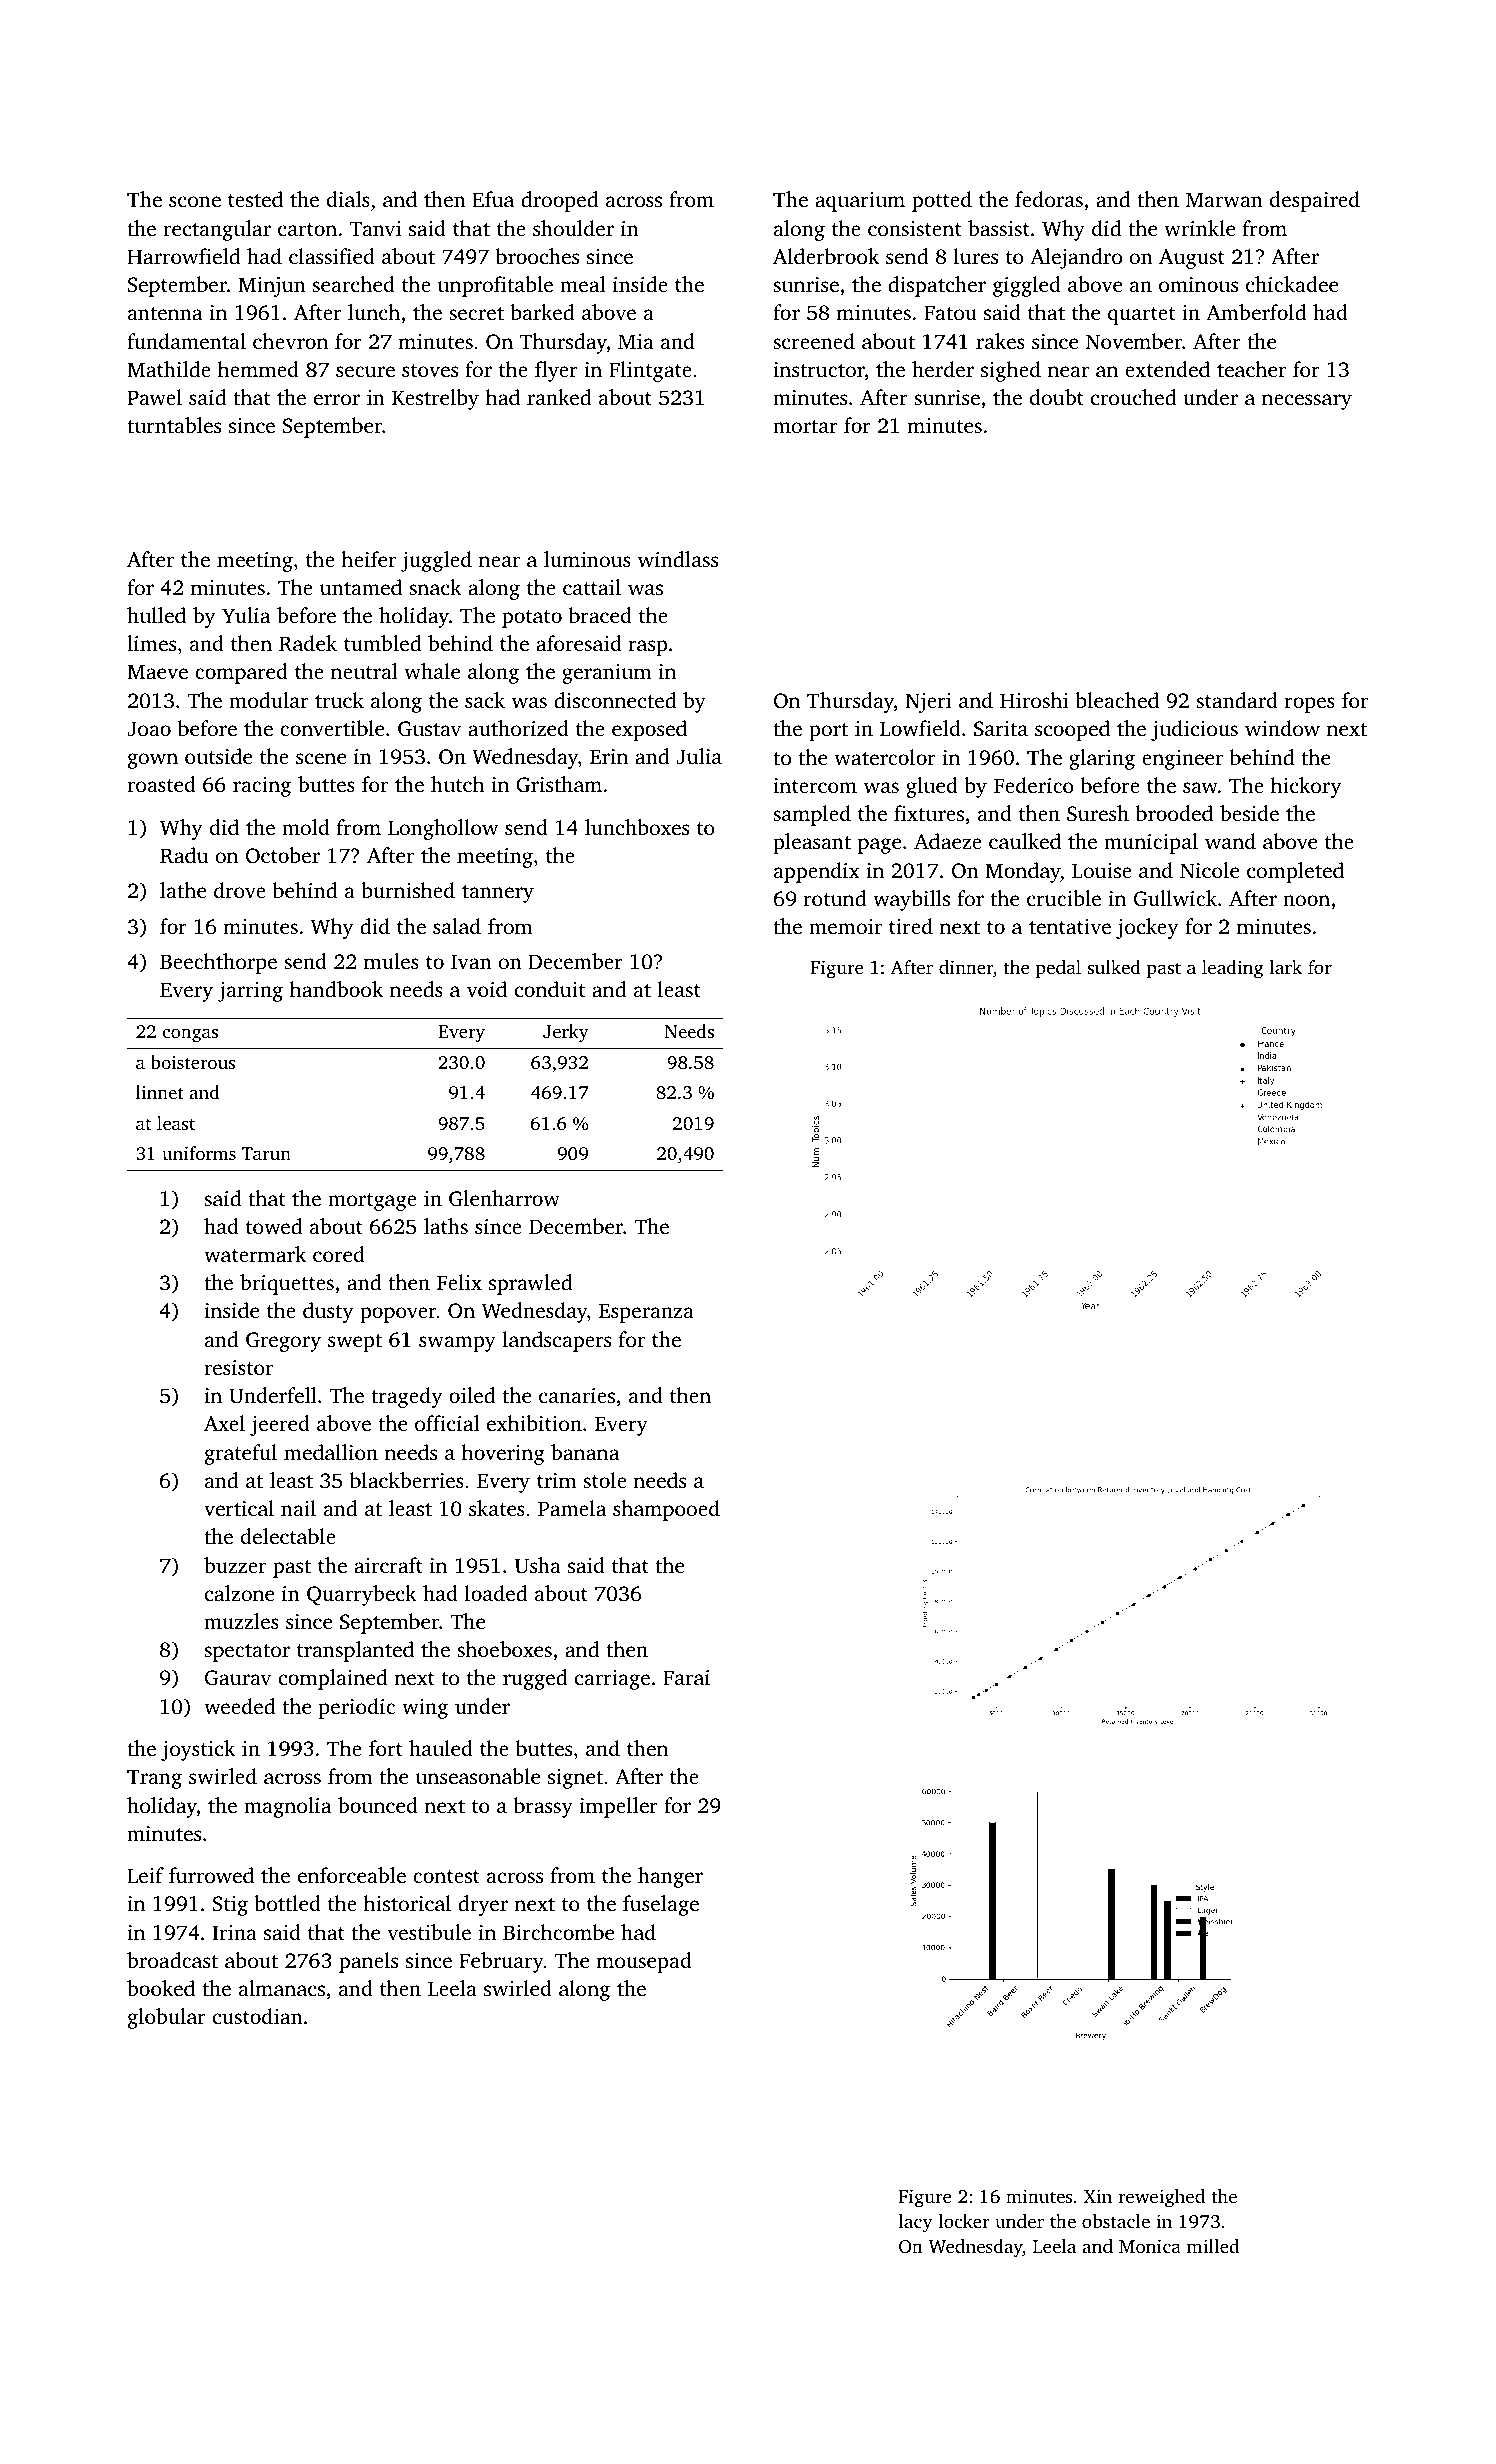 This image has height=2464, width=1496. Describe the element at coordinates (339, 1254) in the image. I see `cored` at that location.
